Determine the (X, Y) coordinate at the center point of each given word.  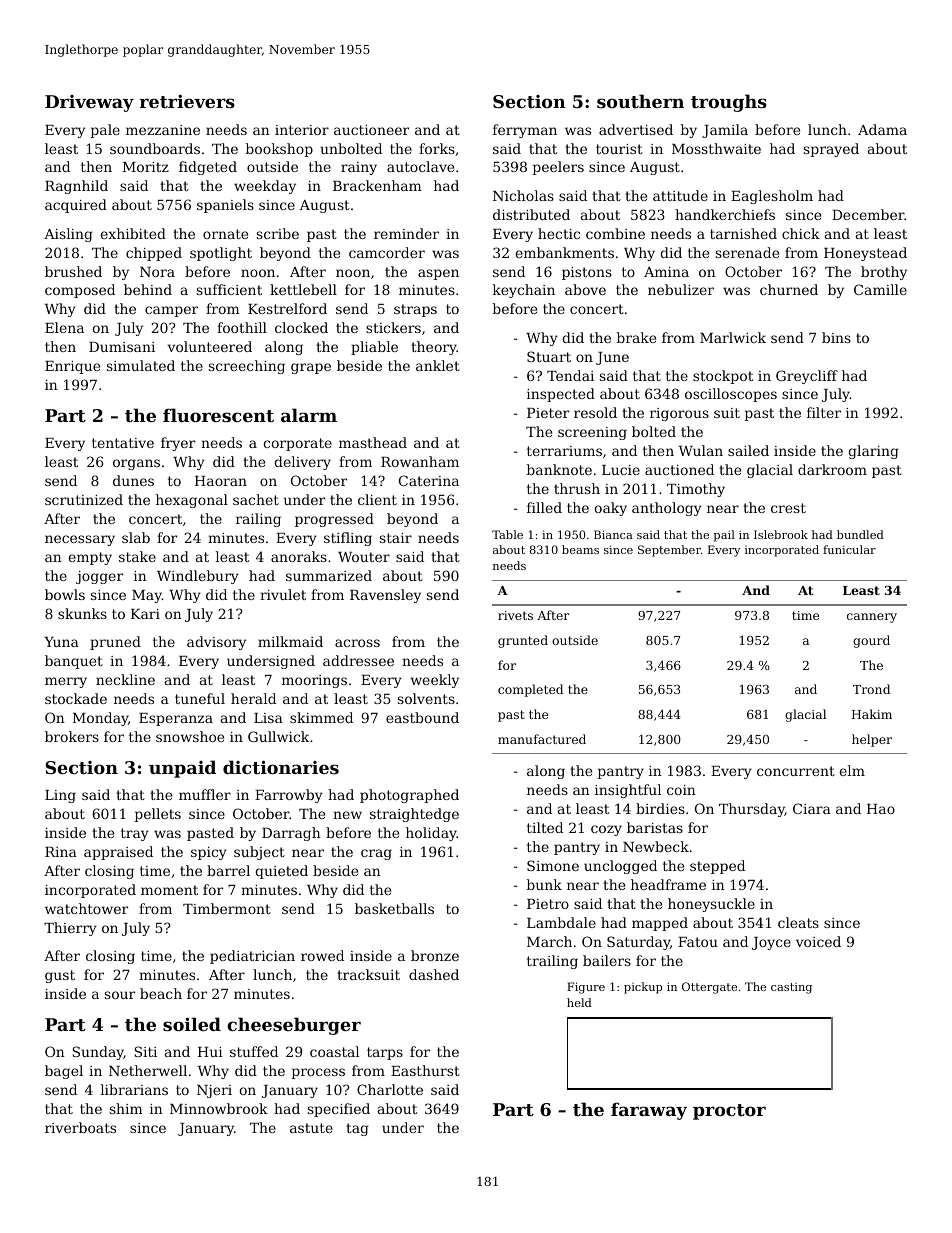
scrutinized (84, 499)
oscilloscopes (731, 395)
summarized (329, 575)
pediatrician (252, 957)
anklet (438, 365)
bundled (860, 534)
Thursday (752, 810)
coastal (334, 1051)
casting (791, 988)
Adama (882, 129)
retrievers (187, 101)
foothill (242, 327)
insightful (628, 791)
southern (640, 101)
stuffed (254, 1051)
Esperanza (176, 719)
